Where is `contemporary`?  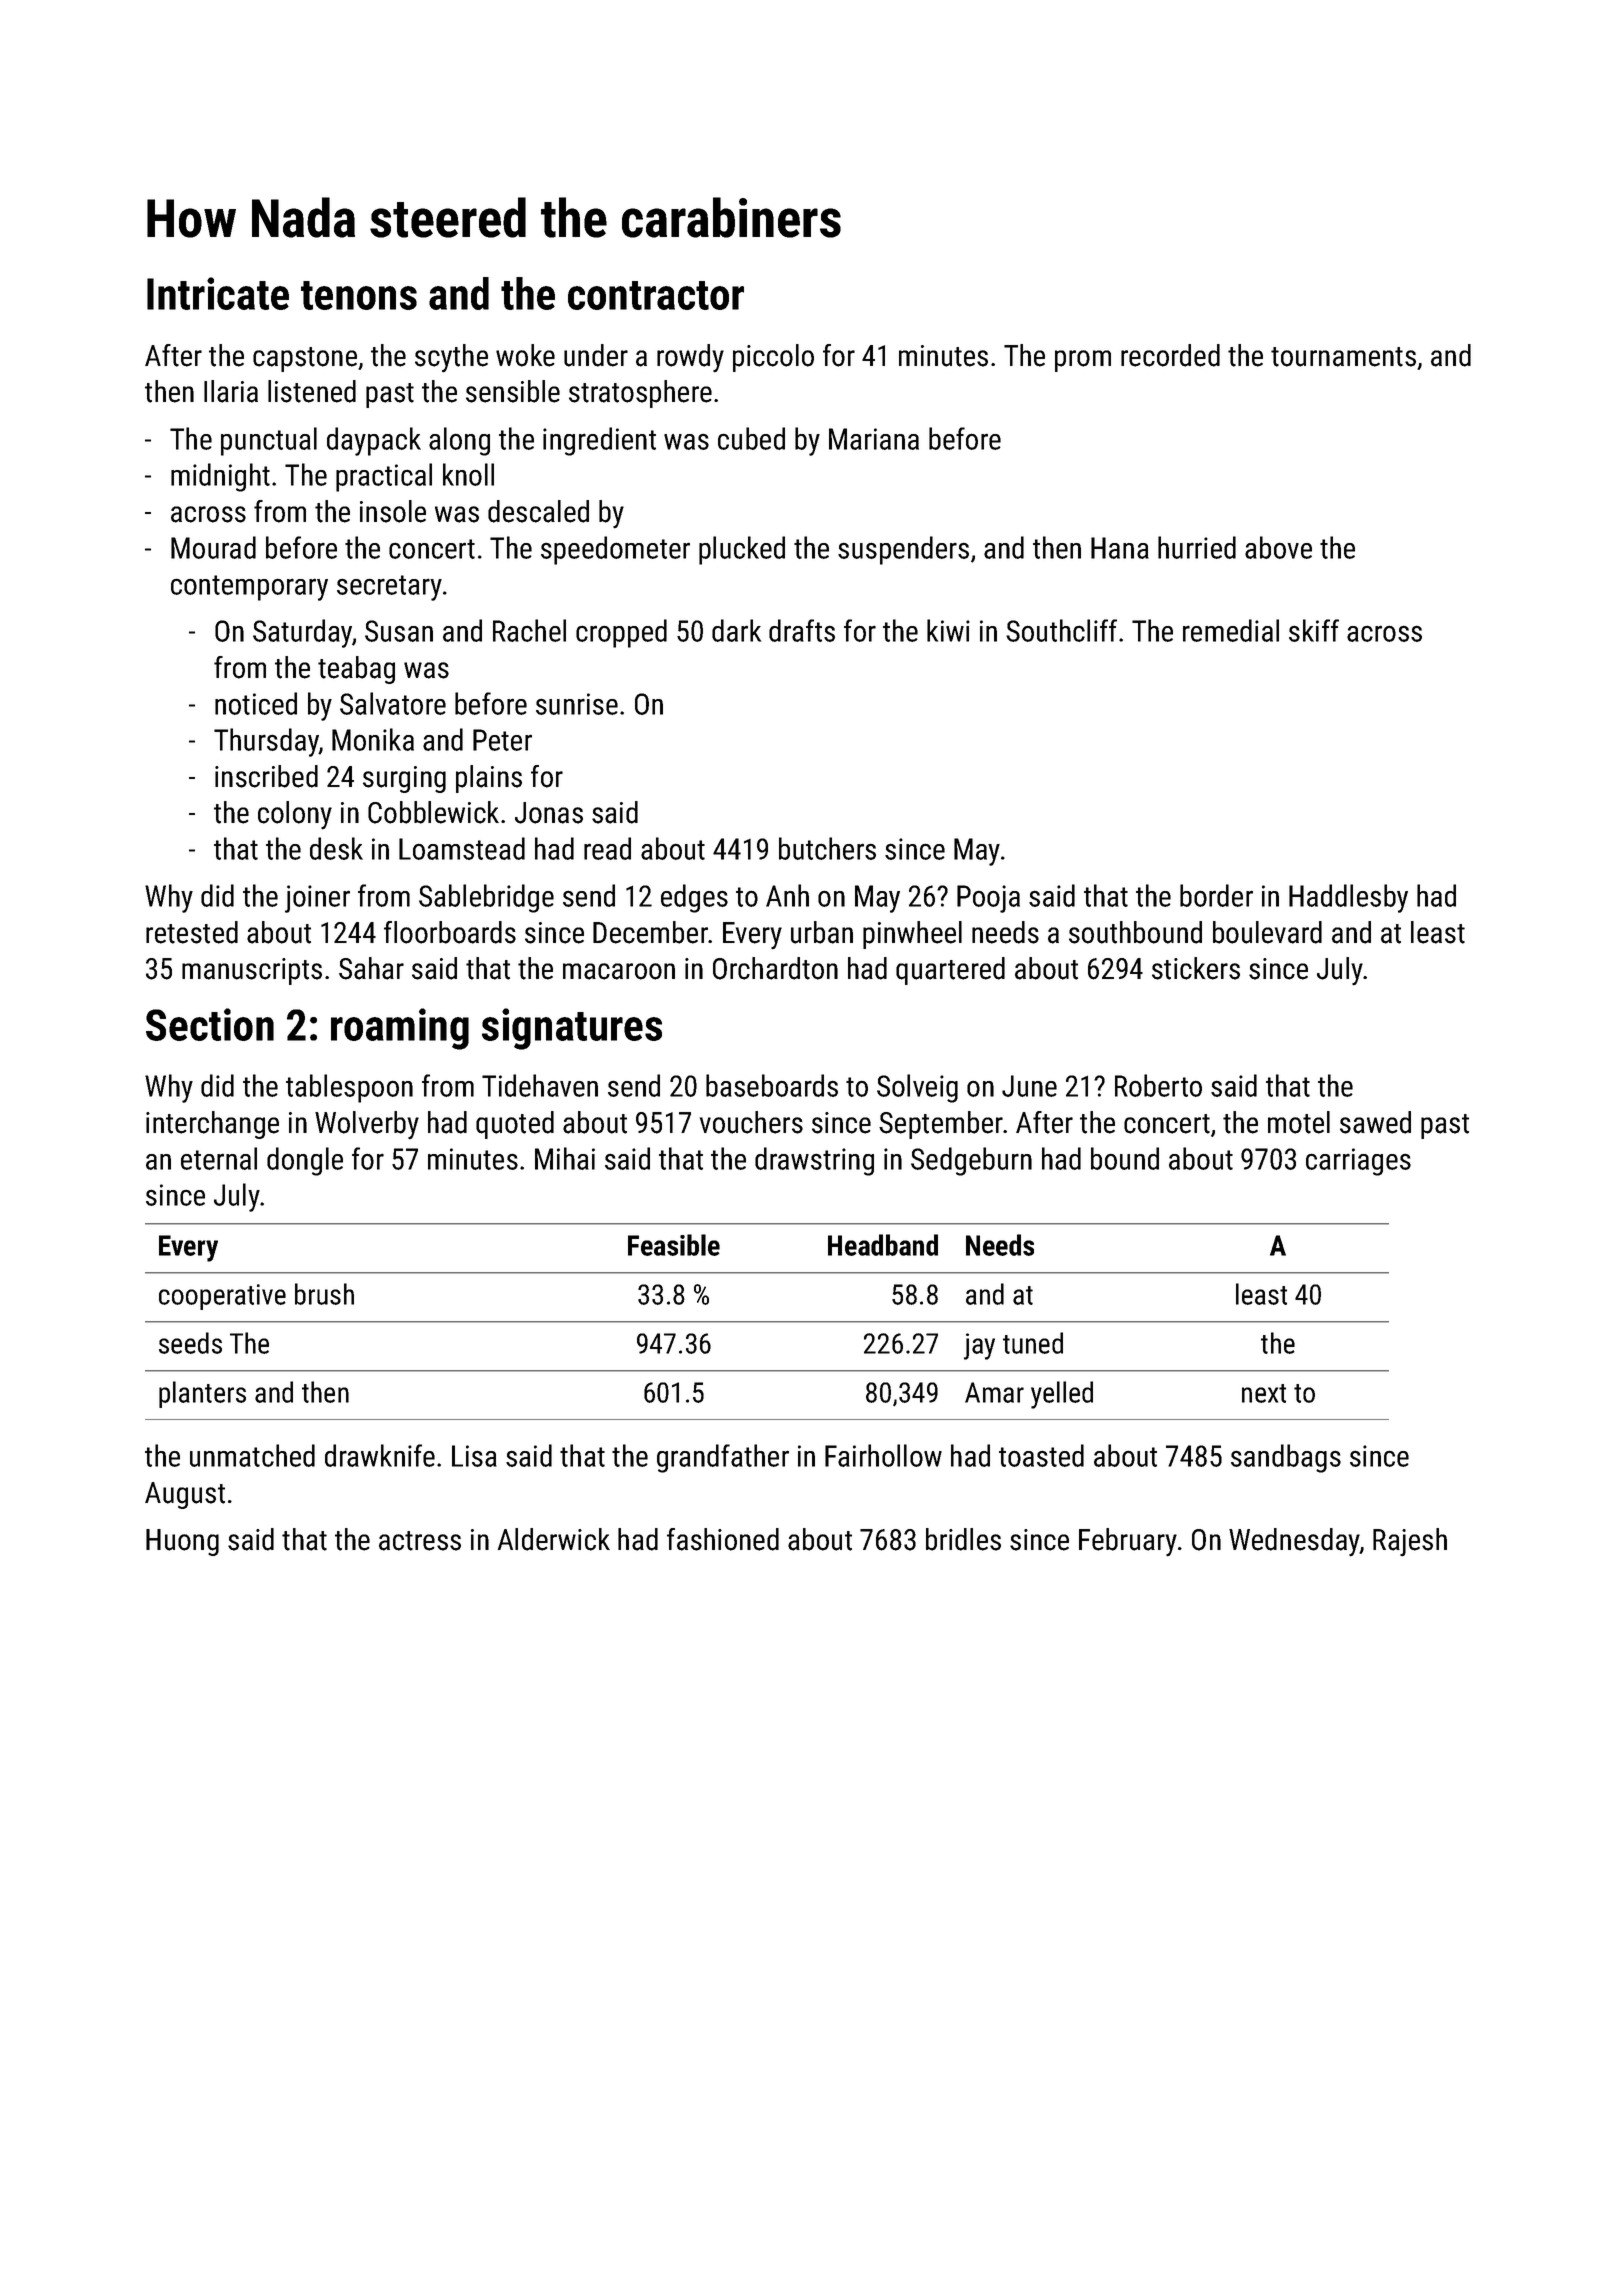
contemporary is located at coordinates (249, 588).
